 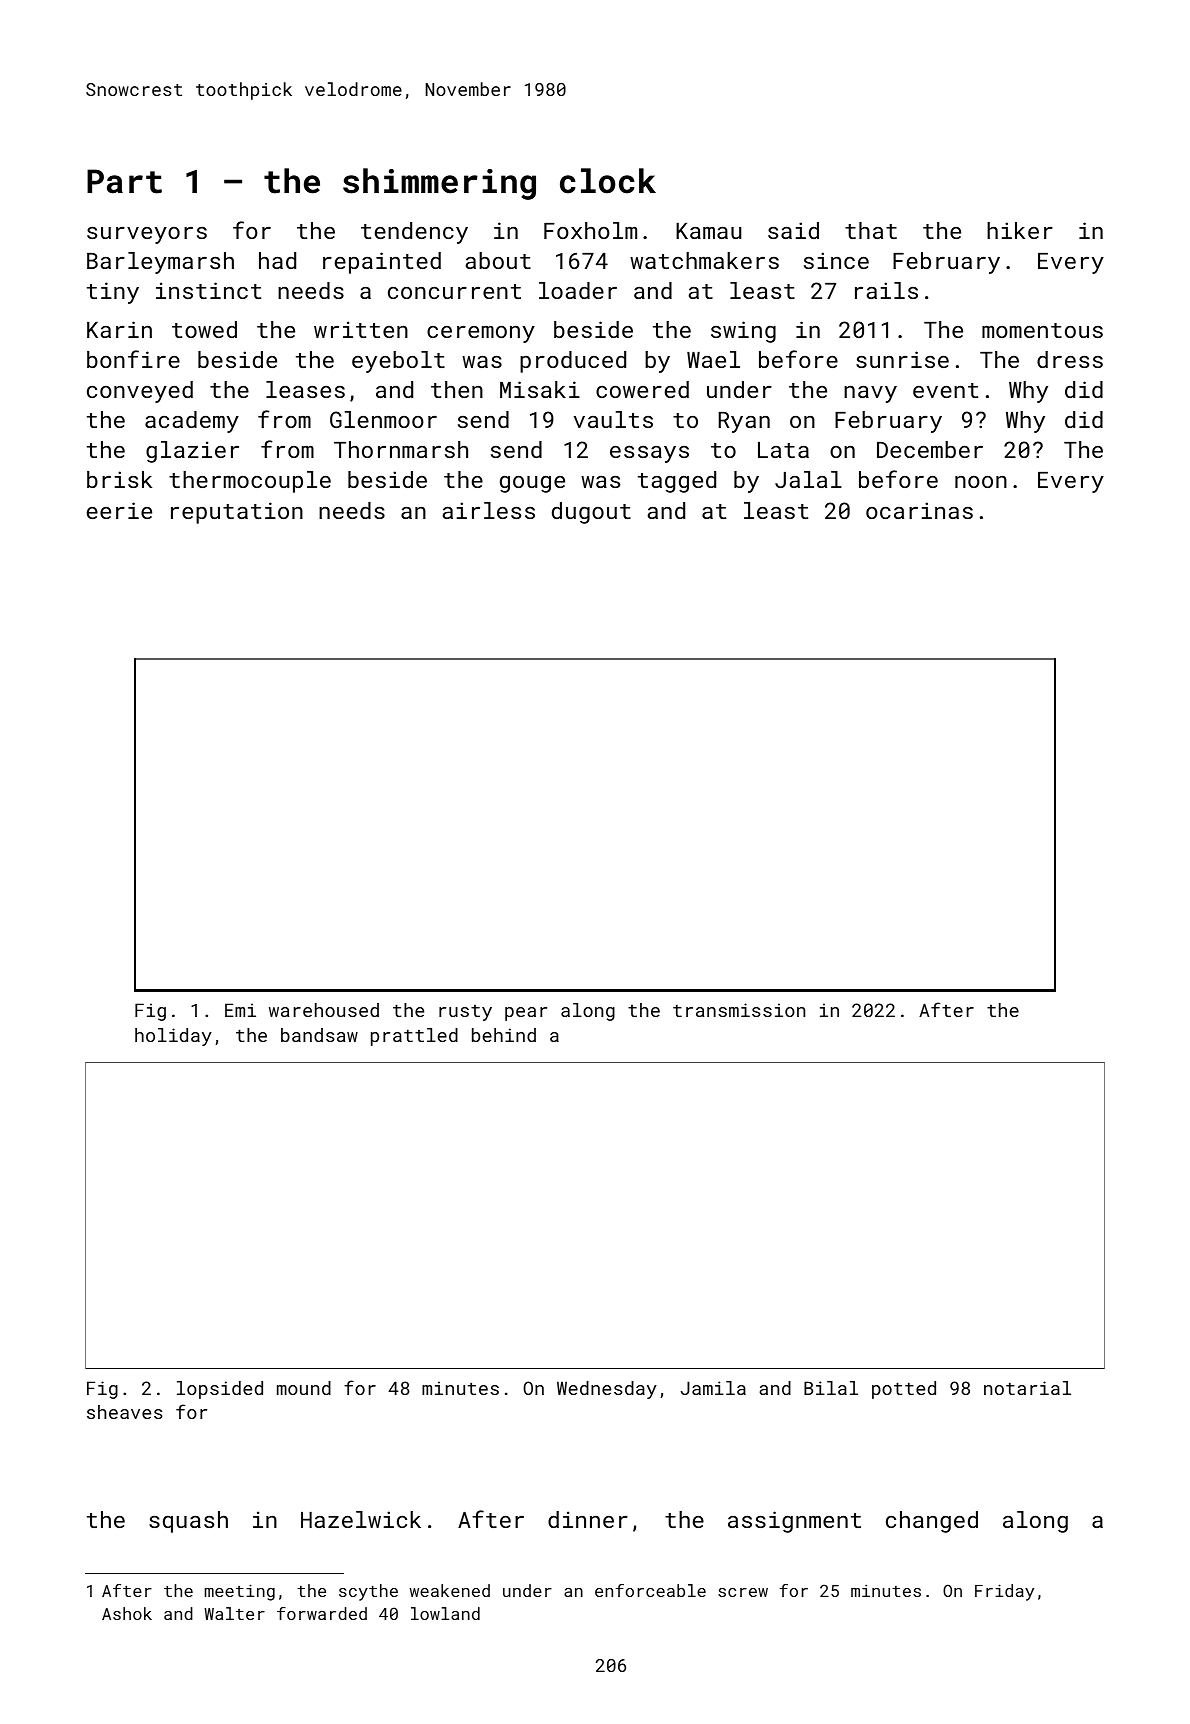 I want to click on dugout, so click(x=591, y=513).
